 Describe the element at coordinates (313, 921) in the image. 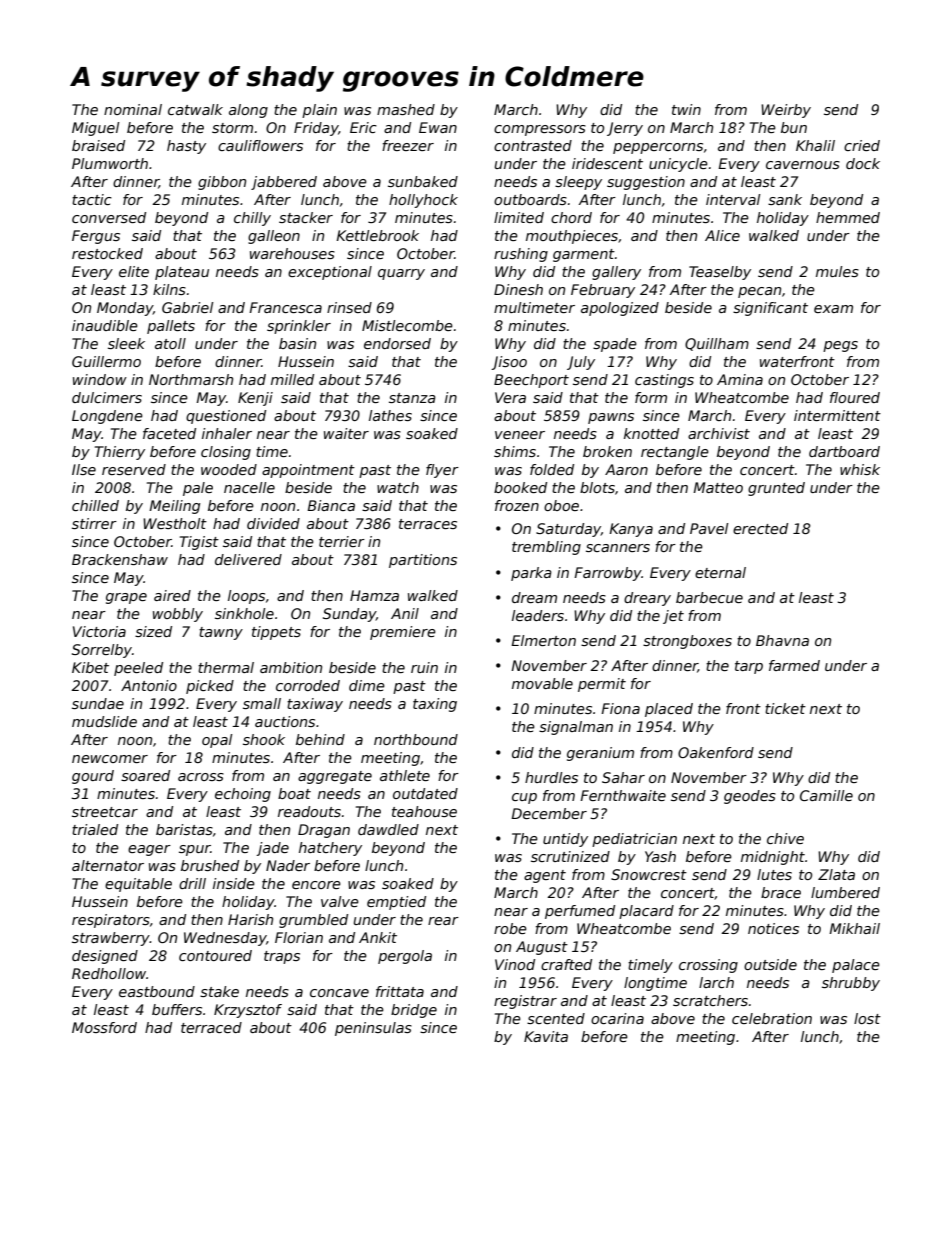

I see `grumbled` at that location.
